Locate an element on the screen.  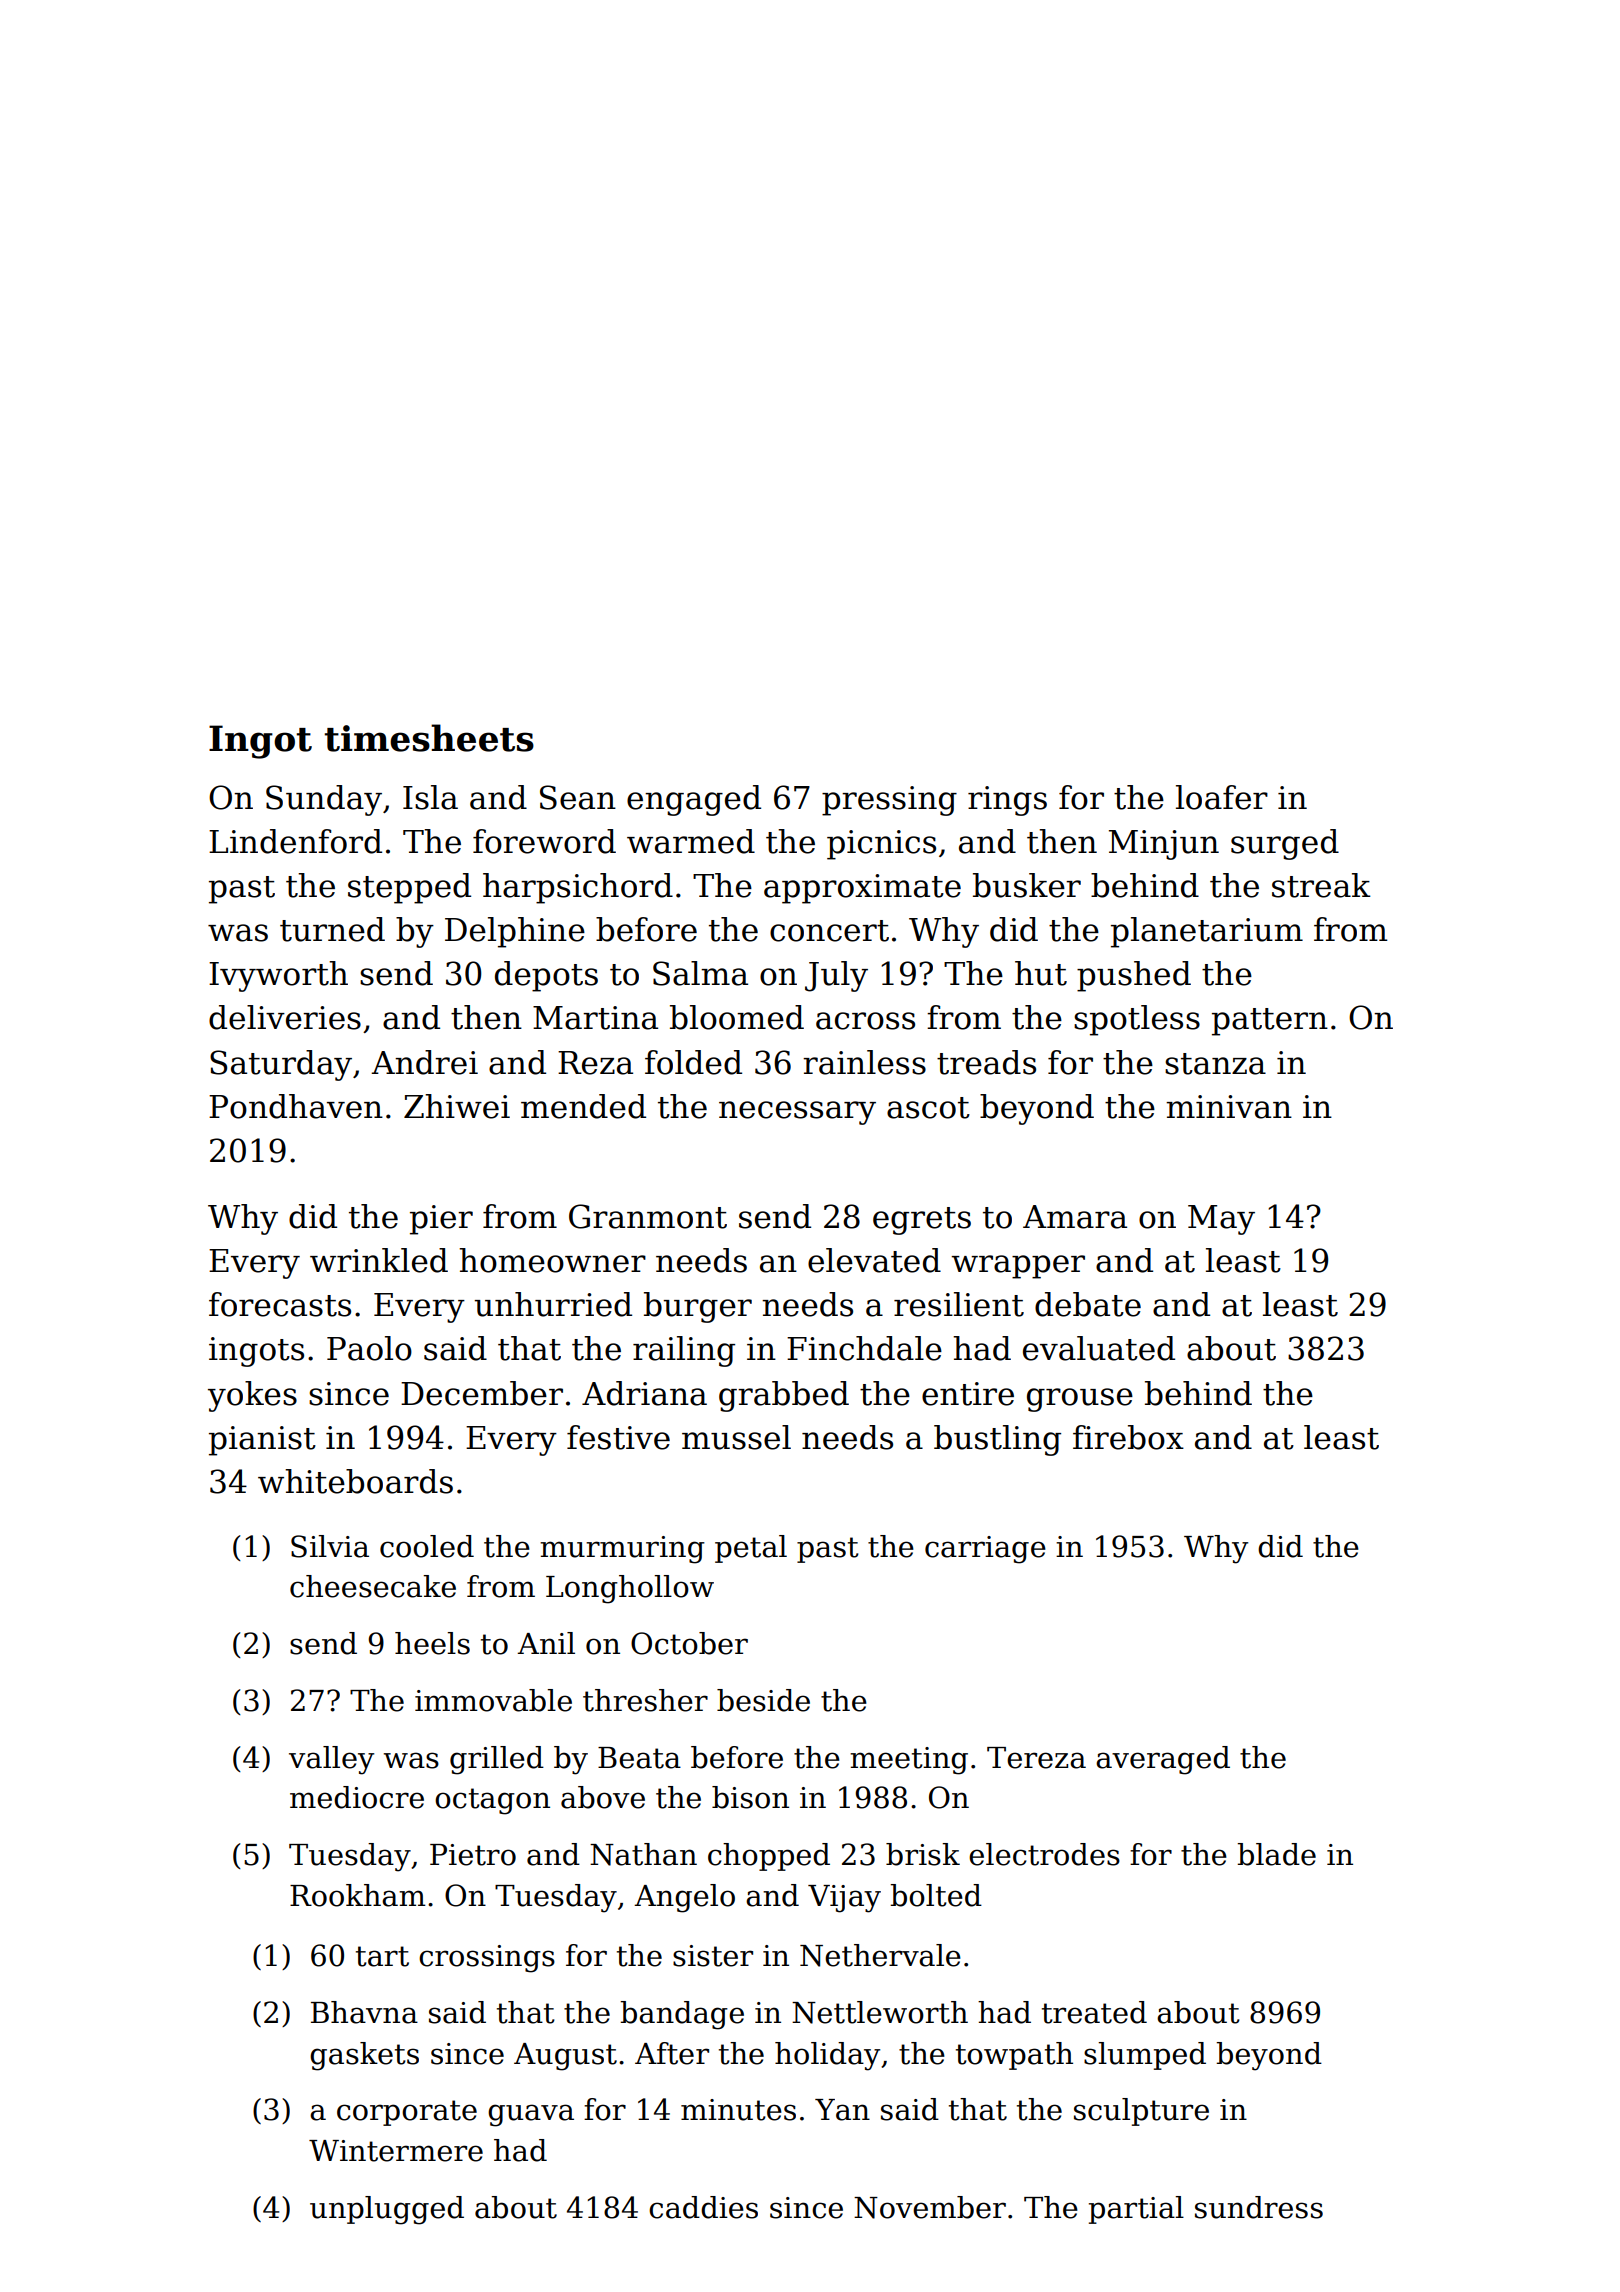
grabbed is located at coordinates (784, 1396).
